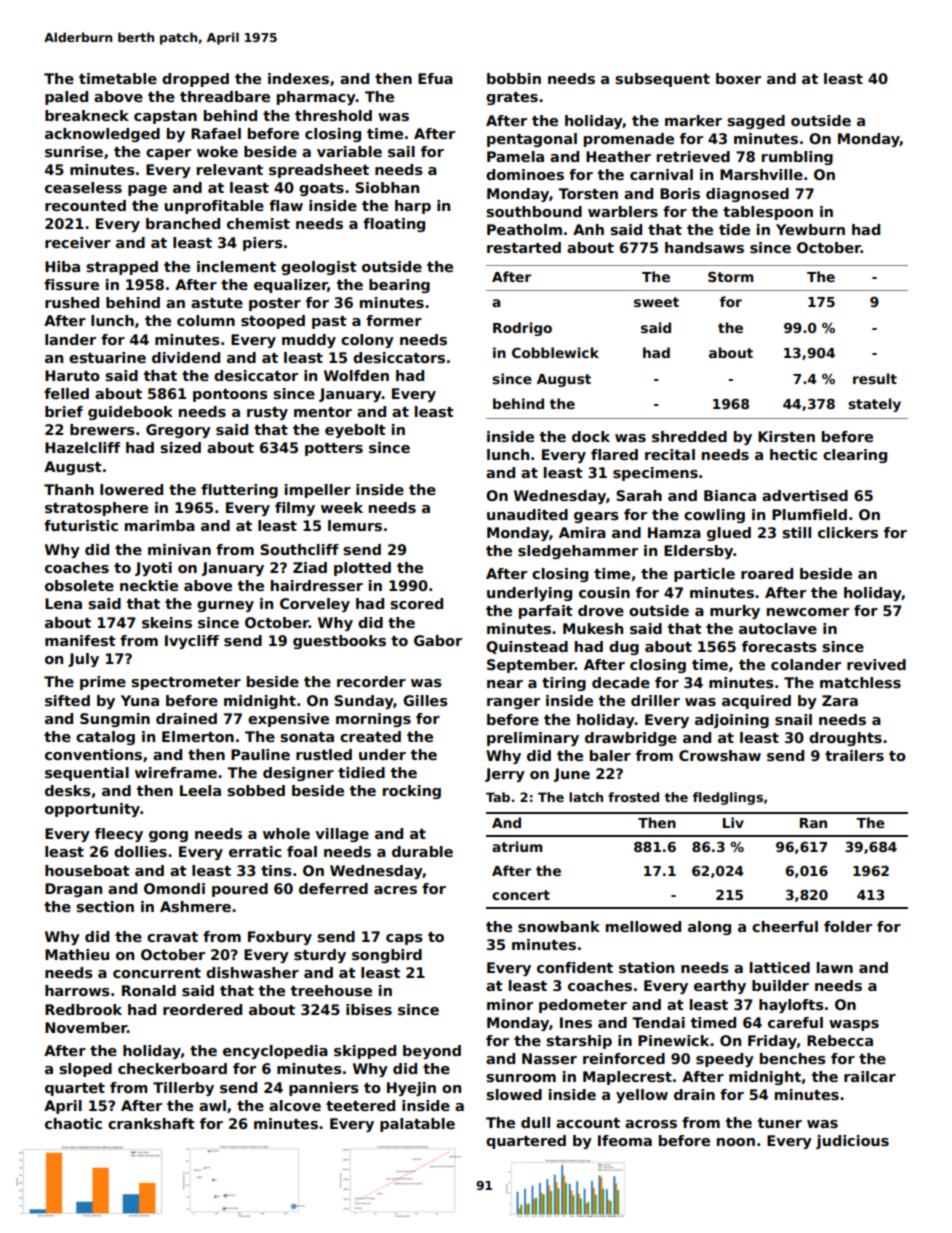  Describe the element at coordinates (83, 187) in the page. I see `ceaseless` at that location.
